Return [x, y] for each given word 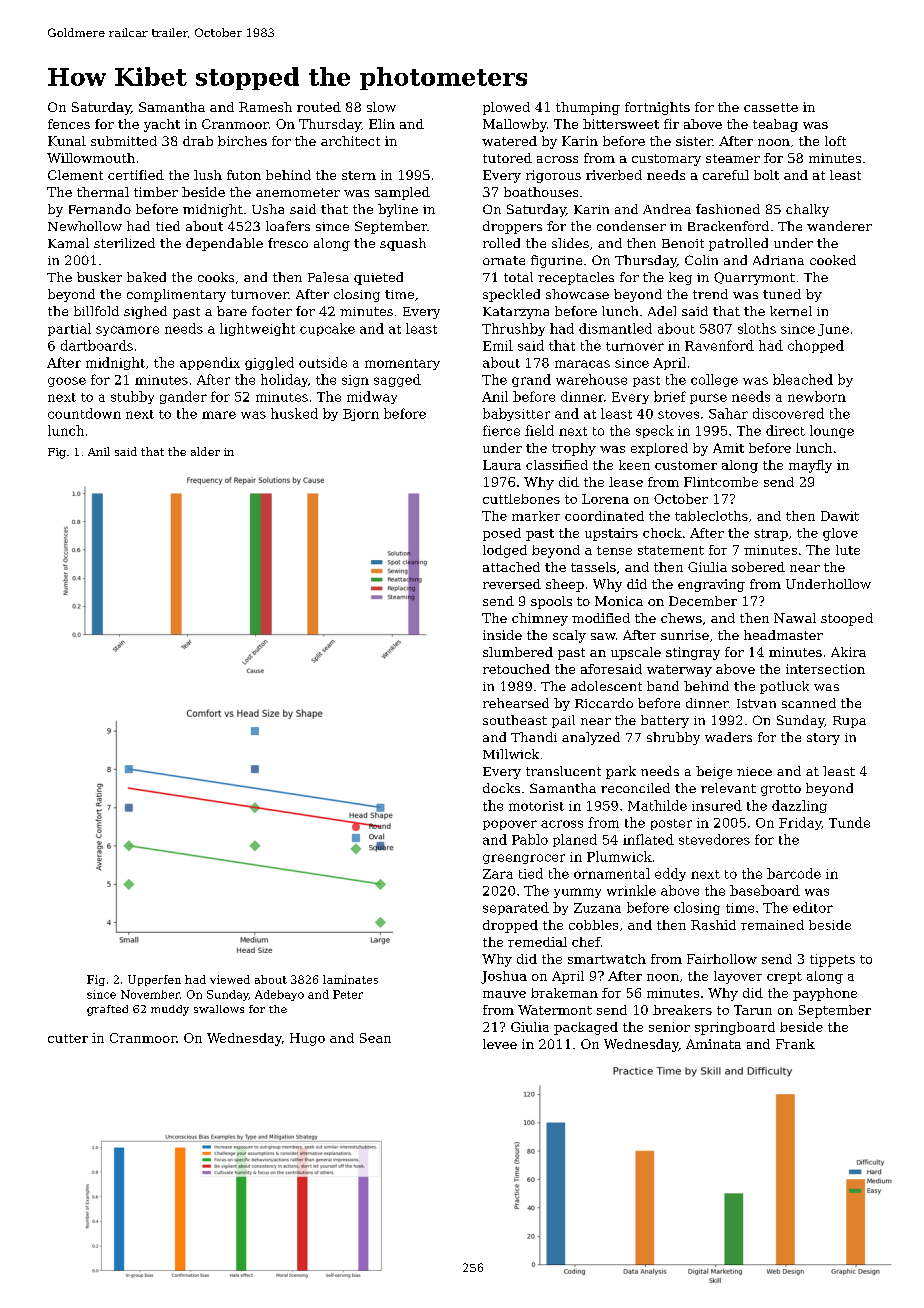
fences [69, 124]
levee [500, 1044]
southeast [515, 720]
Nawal [795, 618]
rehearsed [516, 703]
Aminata [713, 1044]
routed [319, 107]
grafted [107, 1010]
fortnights [657, 108]
